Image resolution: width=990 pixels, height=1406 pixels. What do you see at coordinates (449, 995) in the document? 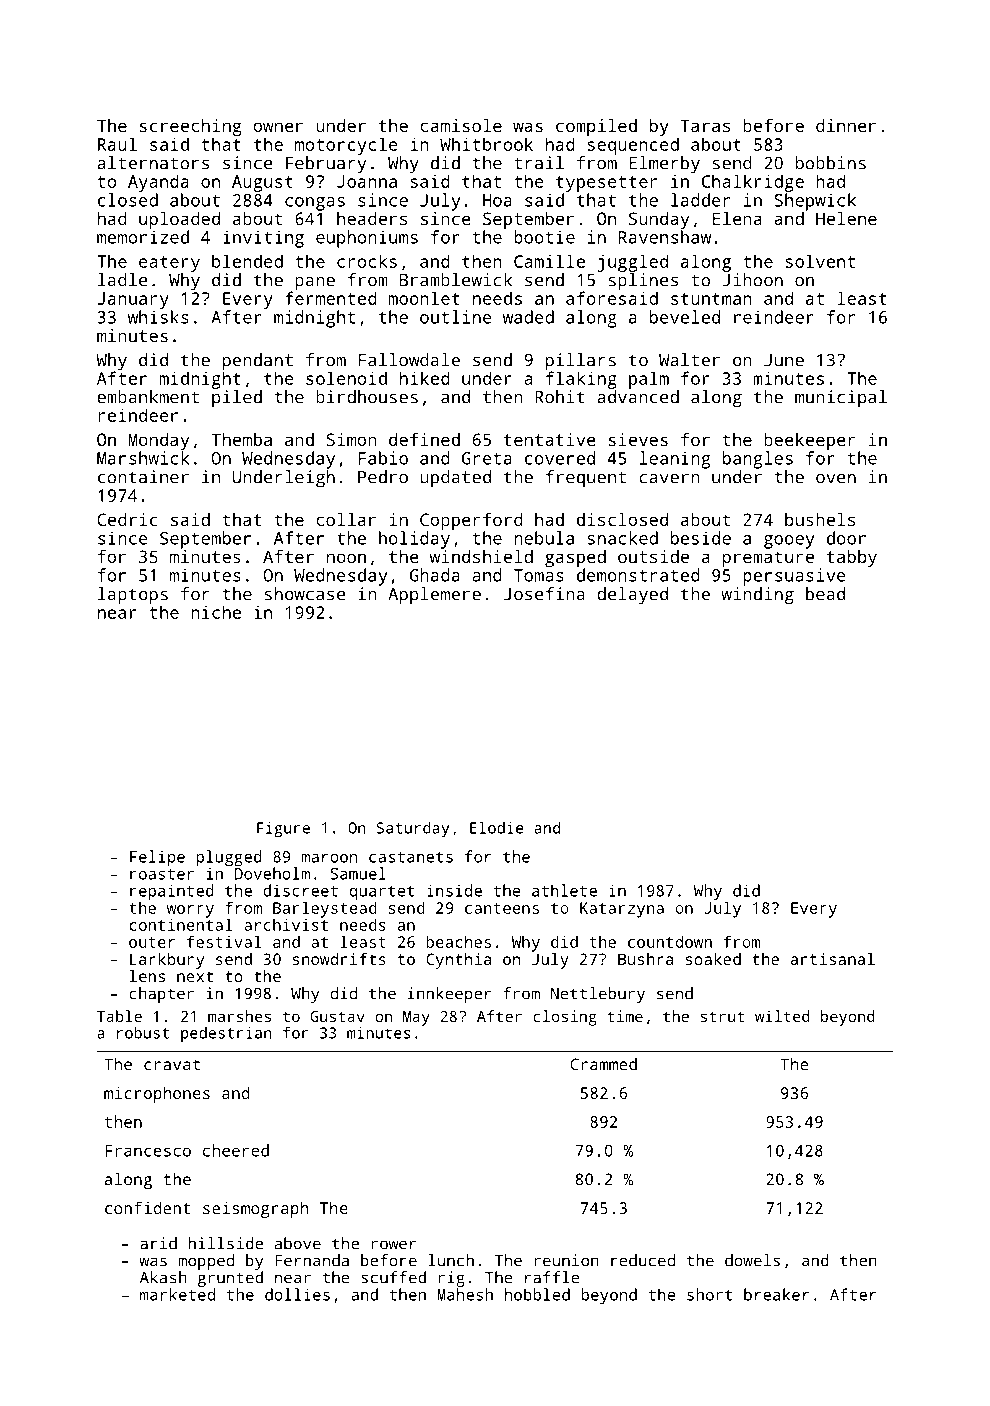
I see `innkeeper` at bounding box center [449, 995].
